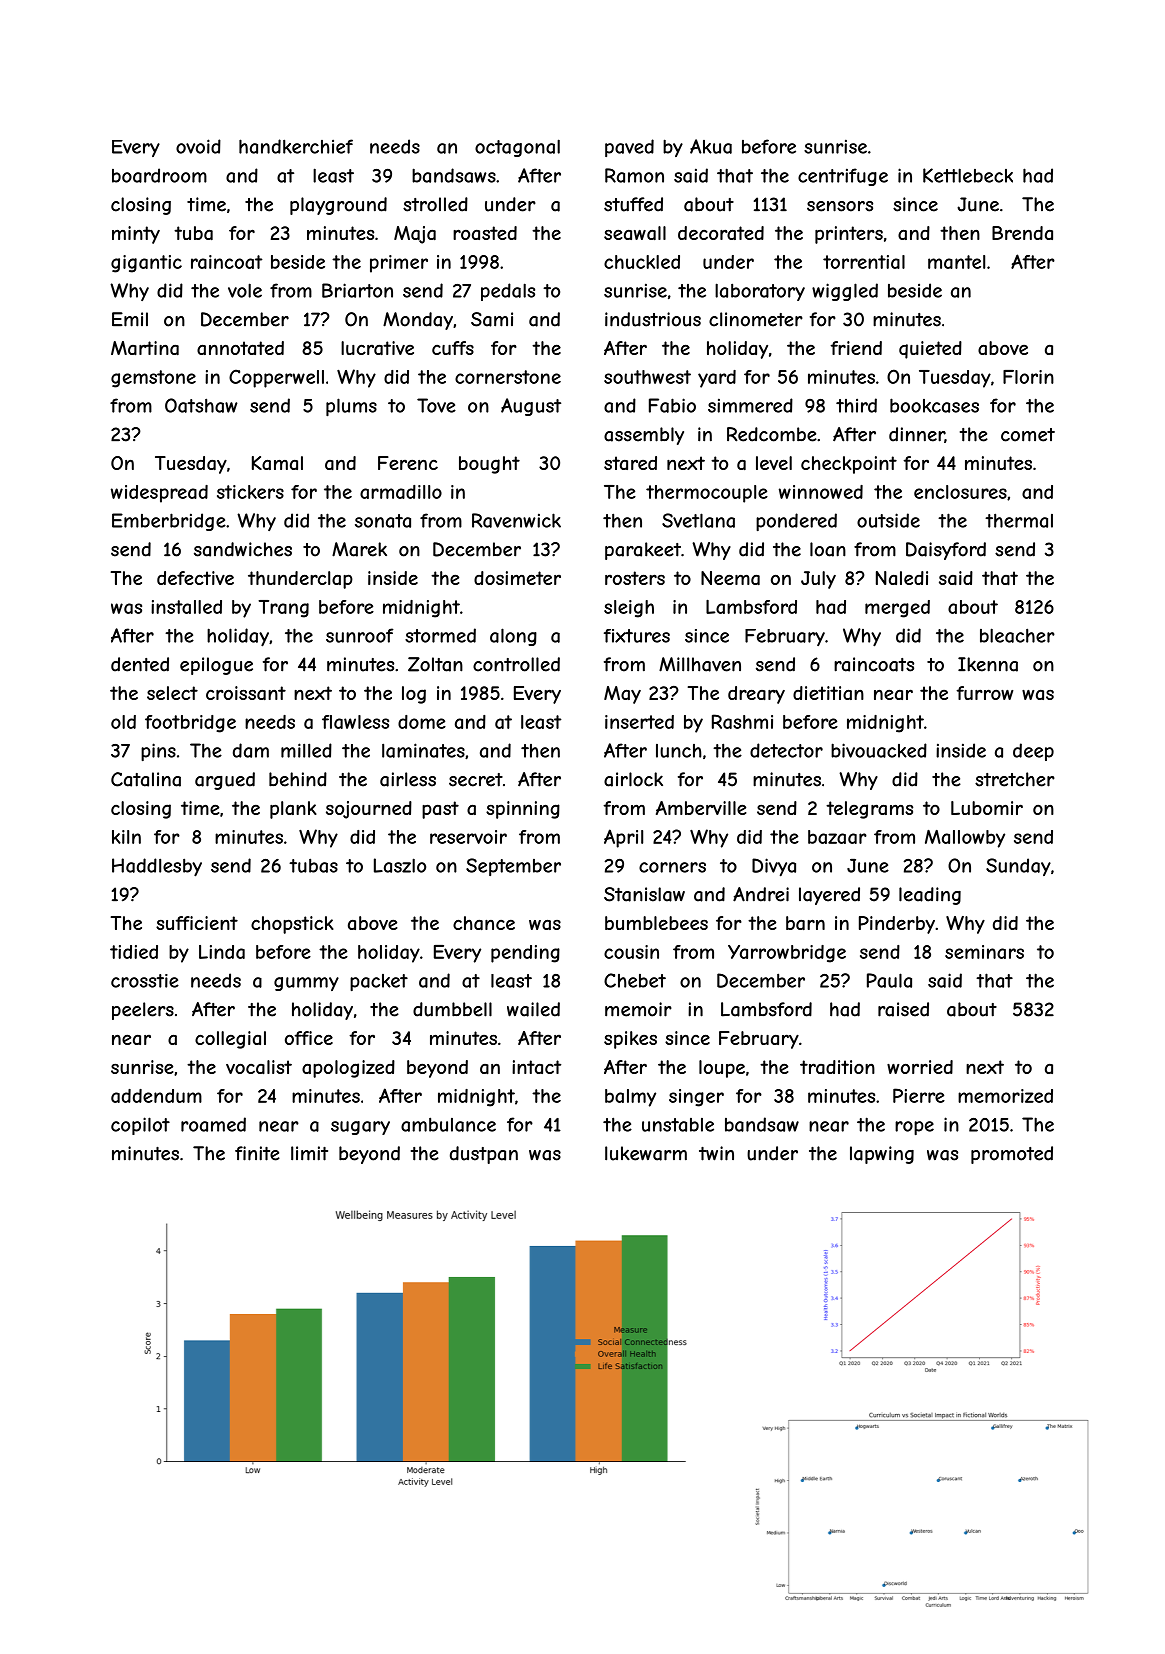 The height and width of the document is (1654, 1165). I want to click on handkerchief, so click(296, 146).
